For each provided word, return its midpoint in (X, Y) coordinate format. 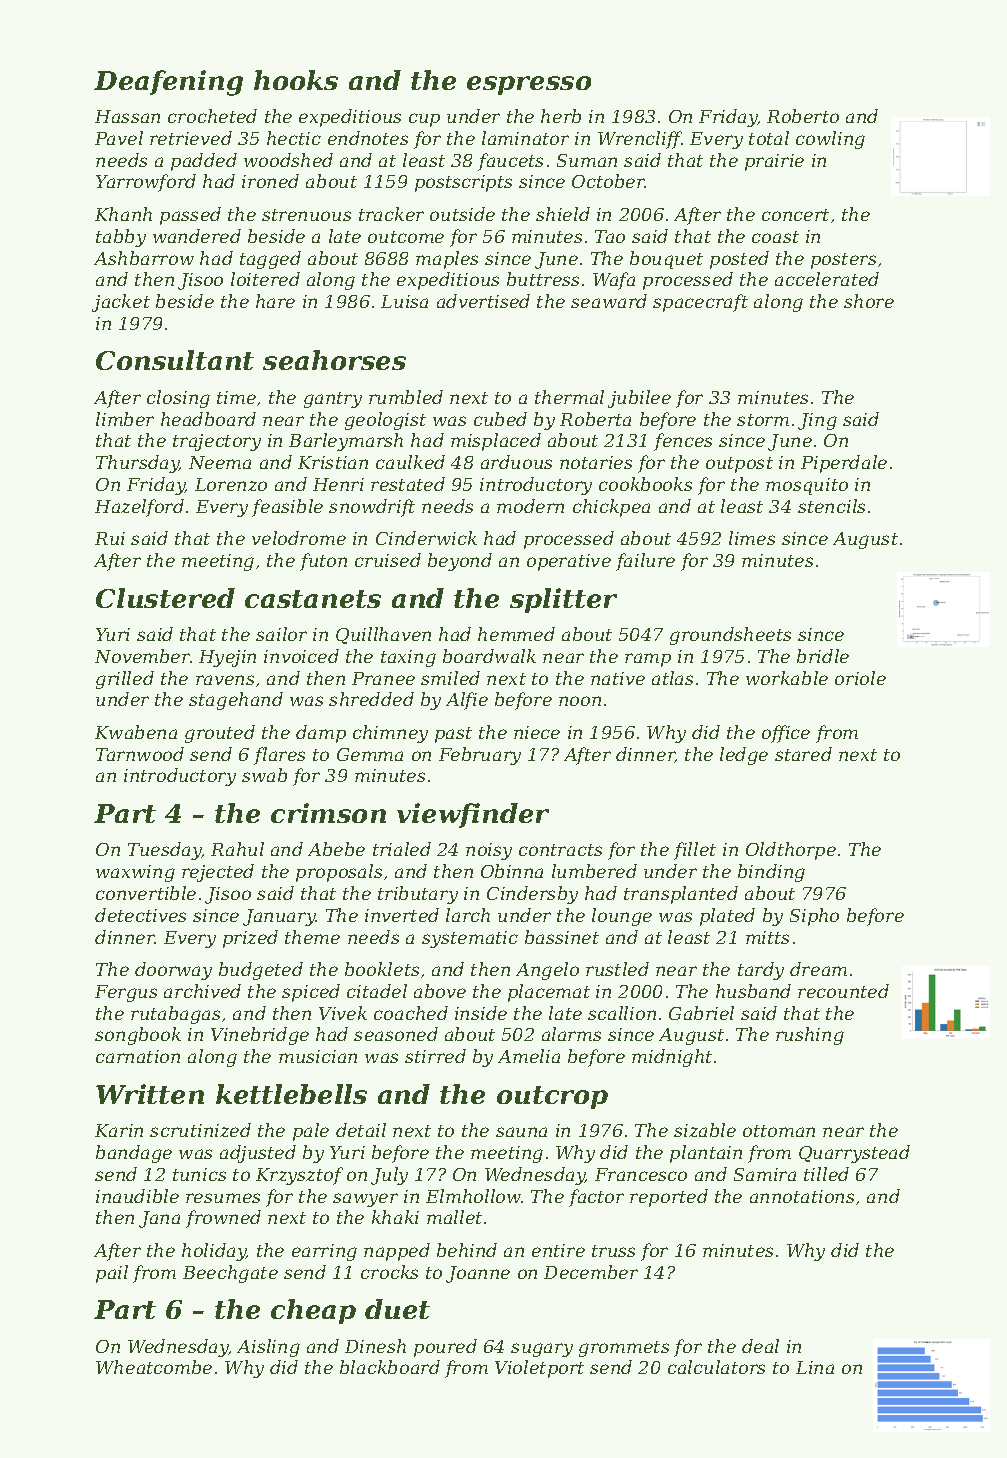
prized (250, 939)
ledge (744, 756)
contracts (560, 850)
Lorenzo (231, 484)
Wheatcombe (154, 1367)
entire (558, 1250)
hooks (296, 80)
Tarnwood (140, 754)
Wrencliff (640, 140)
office (786, 734)
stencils (831, 506)
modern (530, 506)
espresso (529, 85)
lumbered (594, 871)
